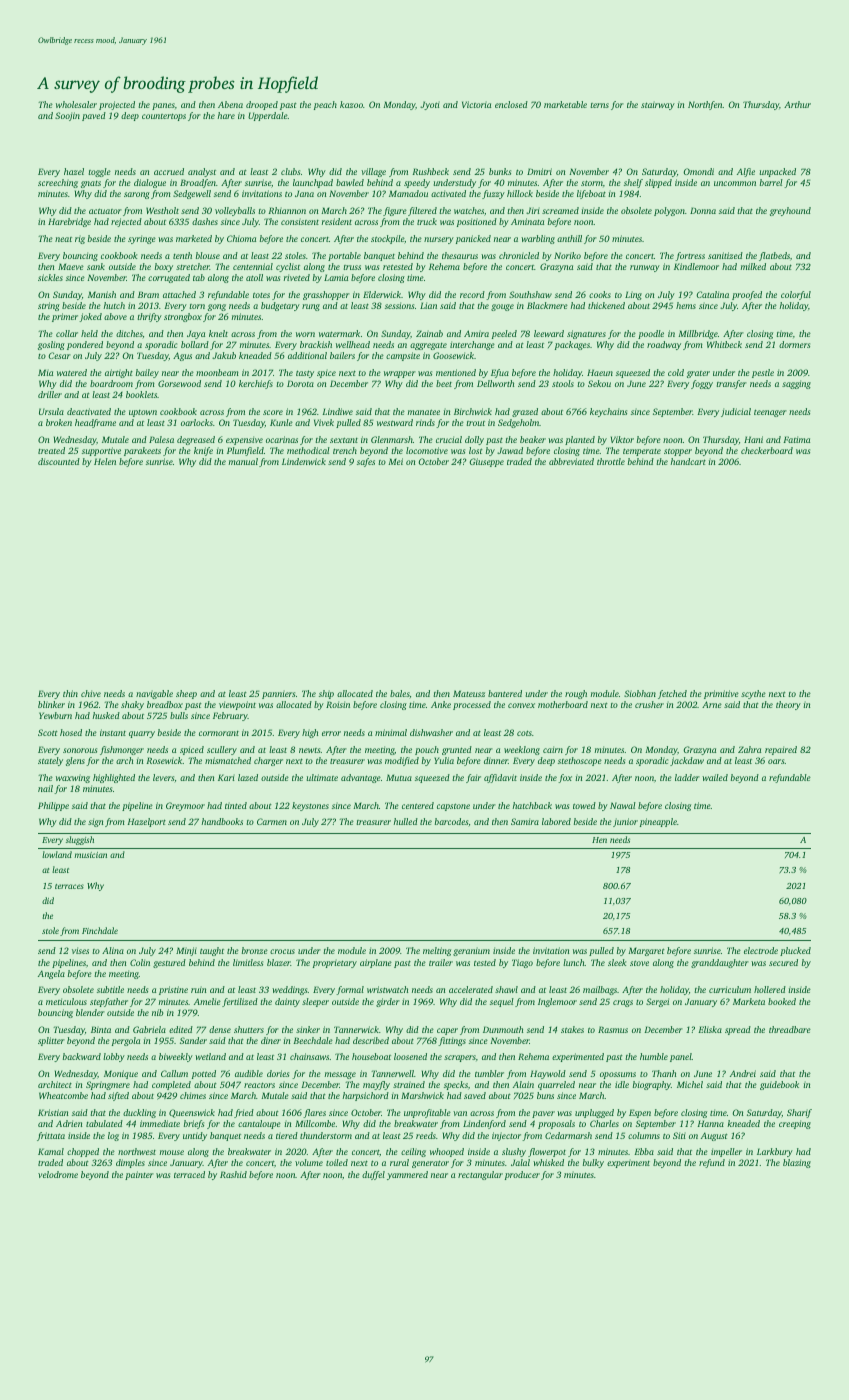  I want to click on painter, so click(139, 1175).
